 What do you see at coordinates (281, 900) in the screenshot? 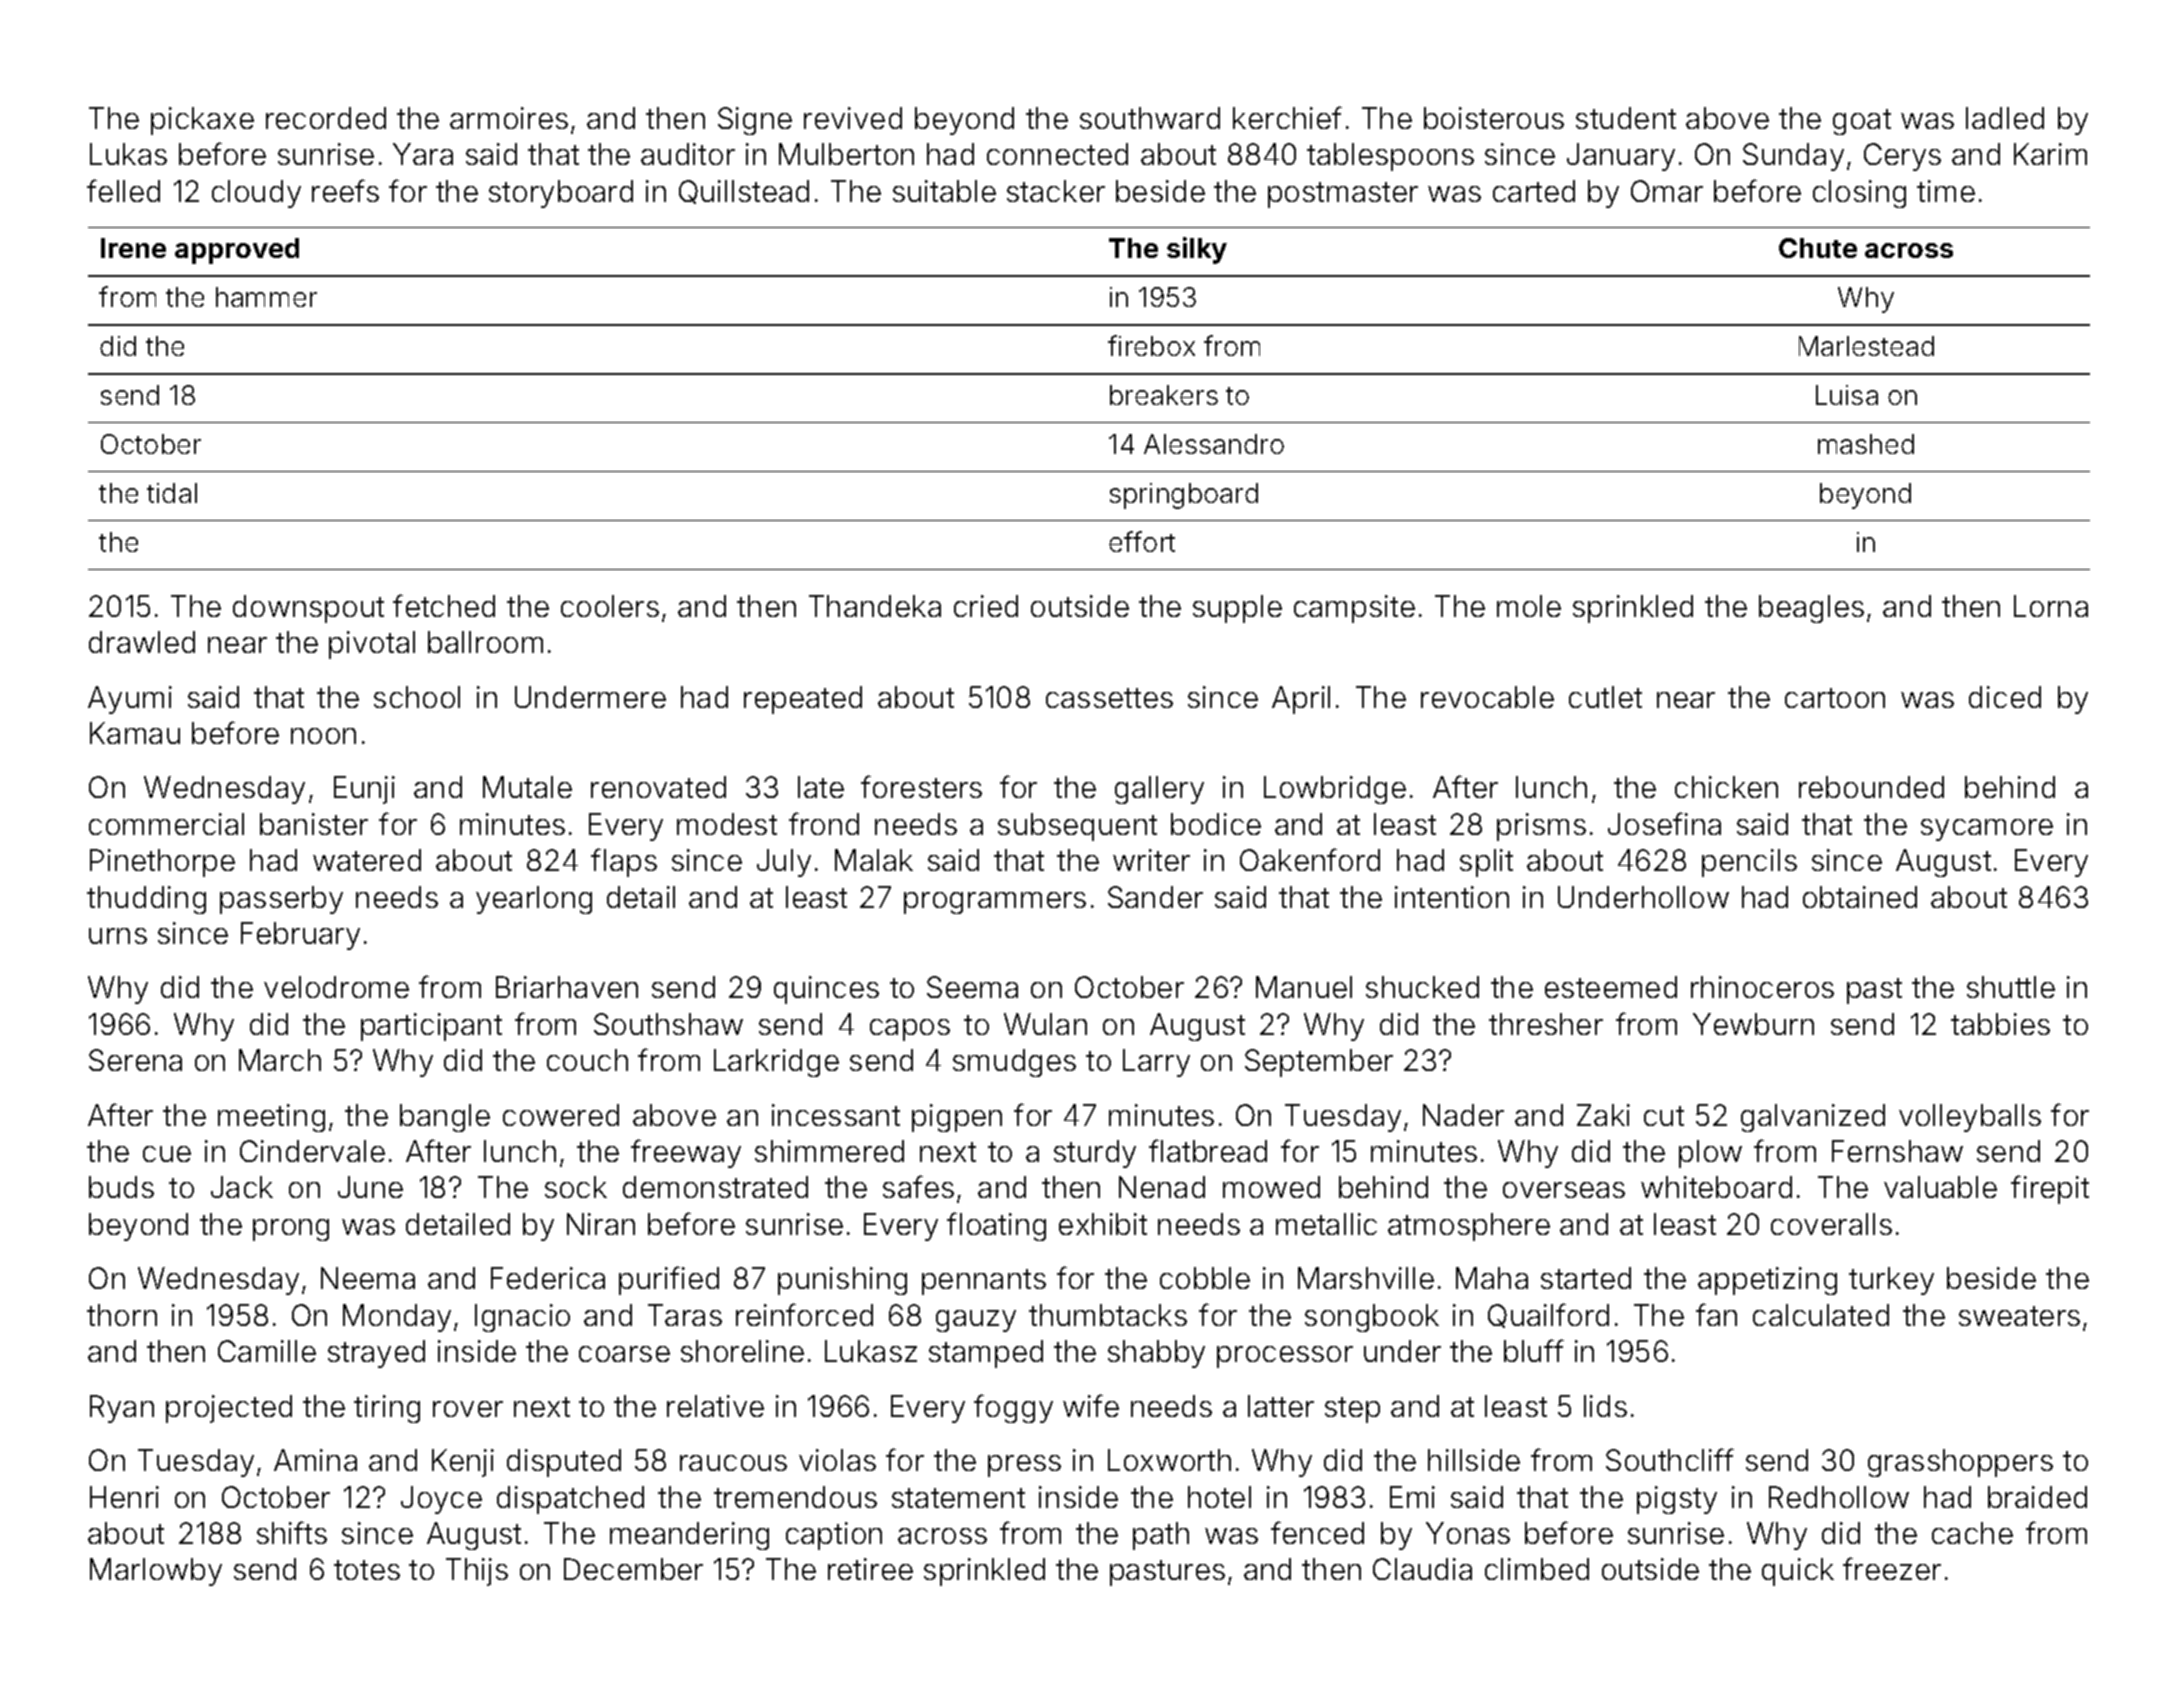
I see `passerby` at bounding box center [281, 900].
